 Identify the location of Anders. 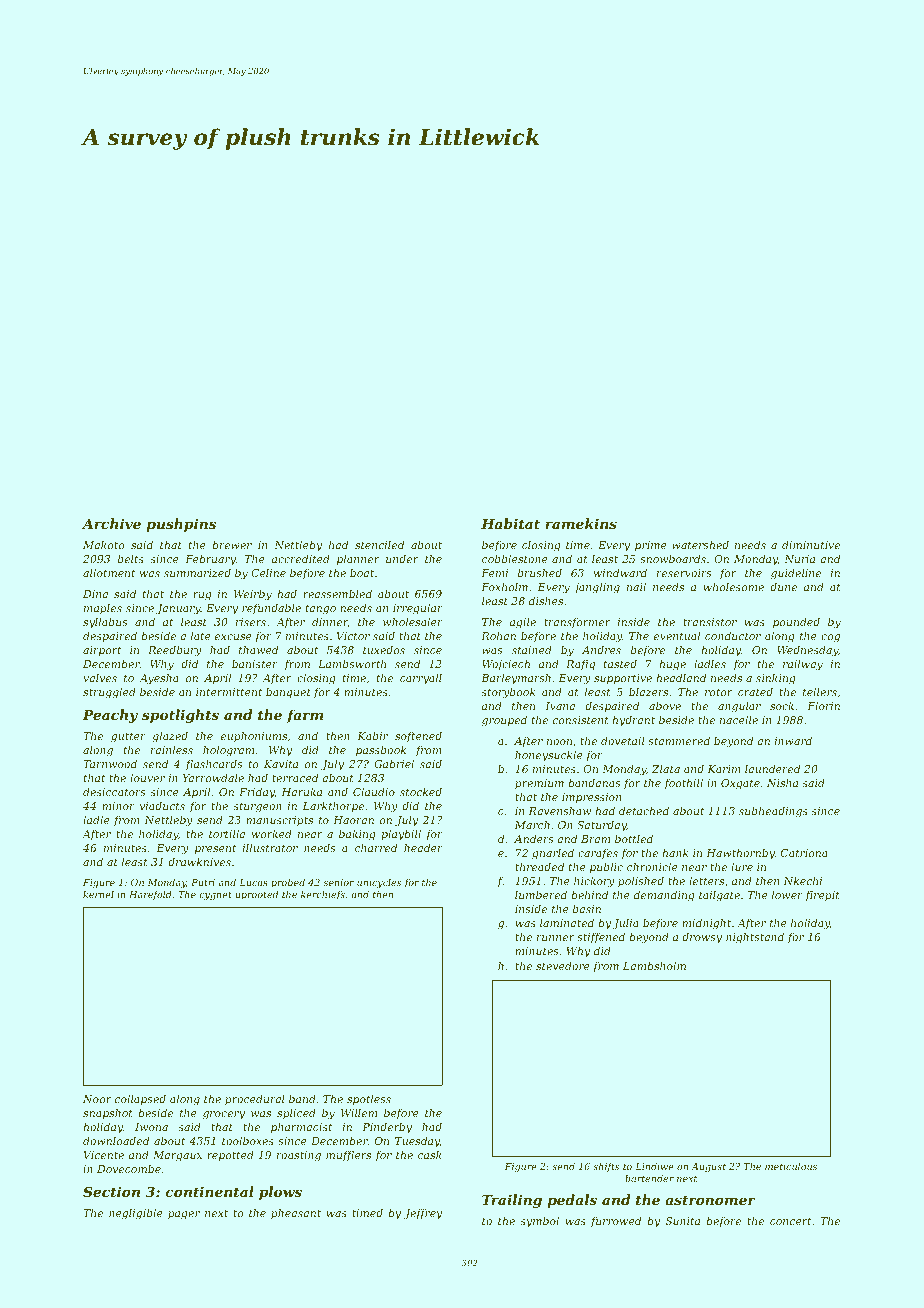
(534, 838).
